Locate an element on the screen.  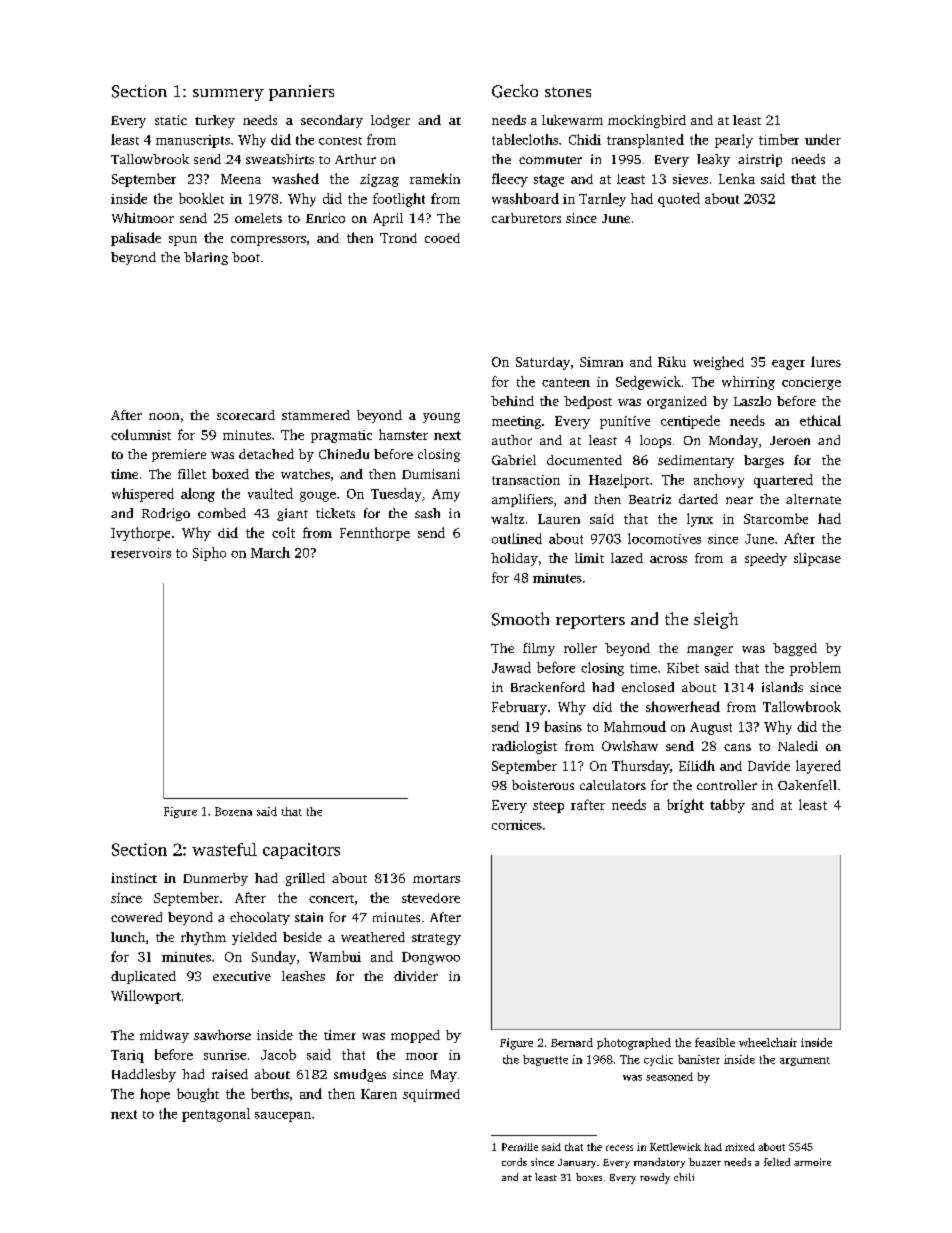
March is located at coordinates (270, 552).
